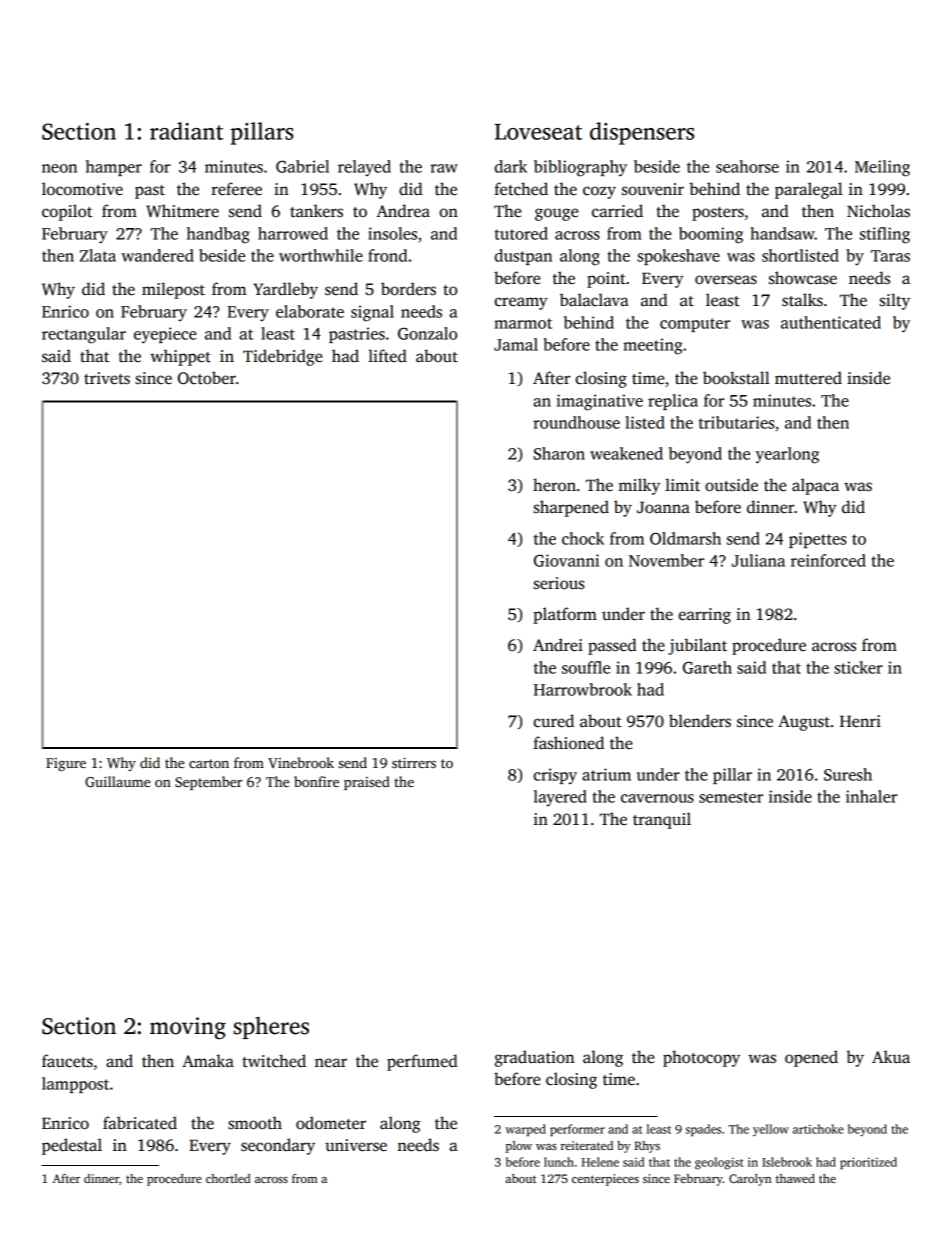 The height and width of the screenshot is (1233, 952). What do you see at coordinates (642, 133) in the screenshot?
I see `dispensers` at bounding box center [642, 133].
